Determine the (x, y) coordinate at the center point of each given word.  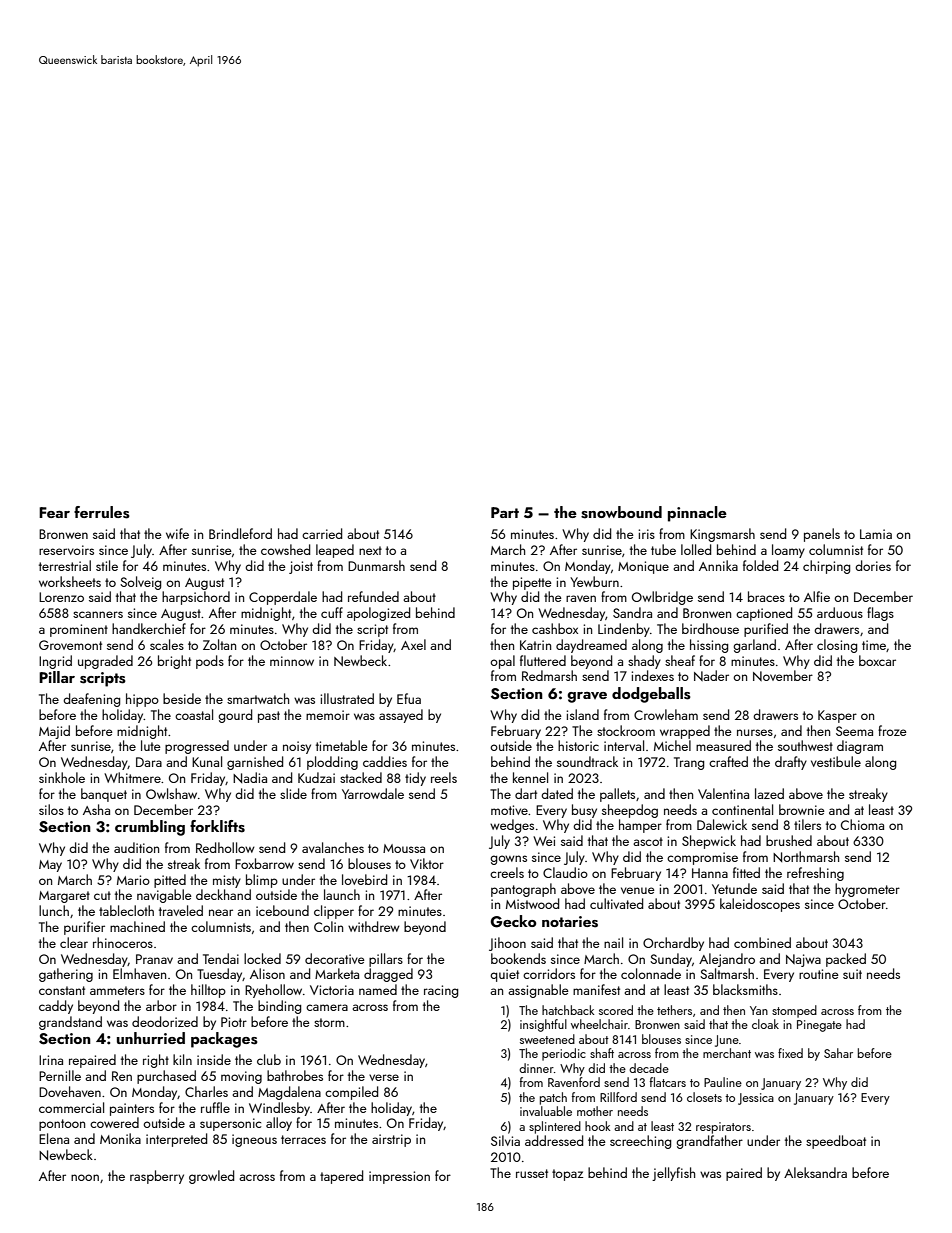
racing (441, 991)
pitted (170, 881)
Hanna (710, 873)
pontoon (62, 1125)
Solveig (140, 583)
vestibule (836, 761)
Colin (328, 926)
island (583, 714)
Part (505, 512)
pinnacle (697, 514)
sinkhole (62, 777)
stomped (794, 1011)
